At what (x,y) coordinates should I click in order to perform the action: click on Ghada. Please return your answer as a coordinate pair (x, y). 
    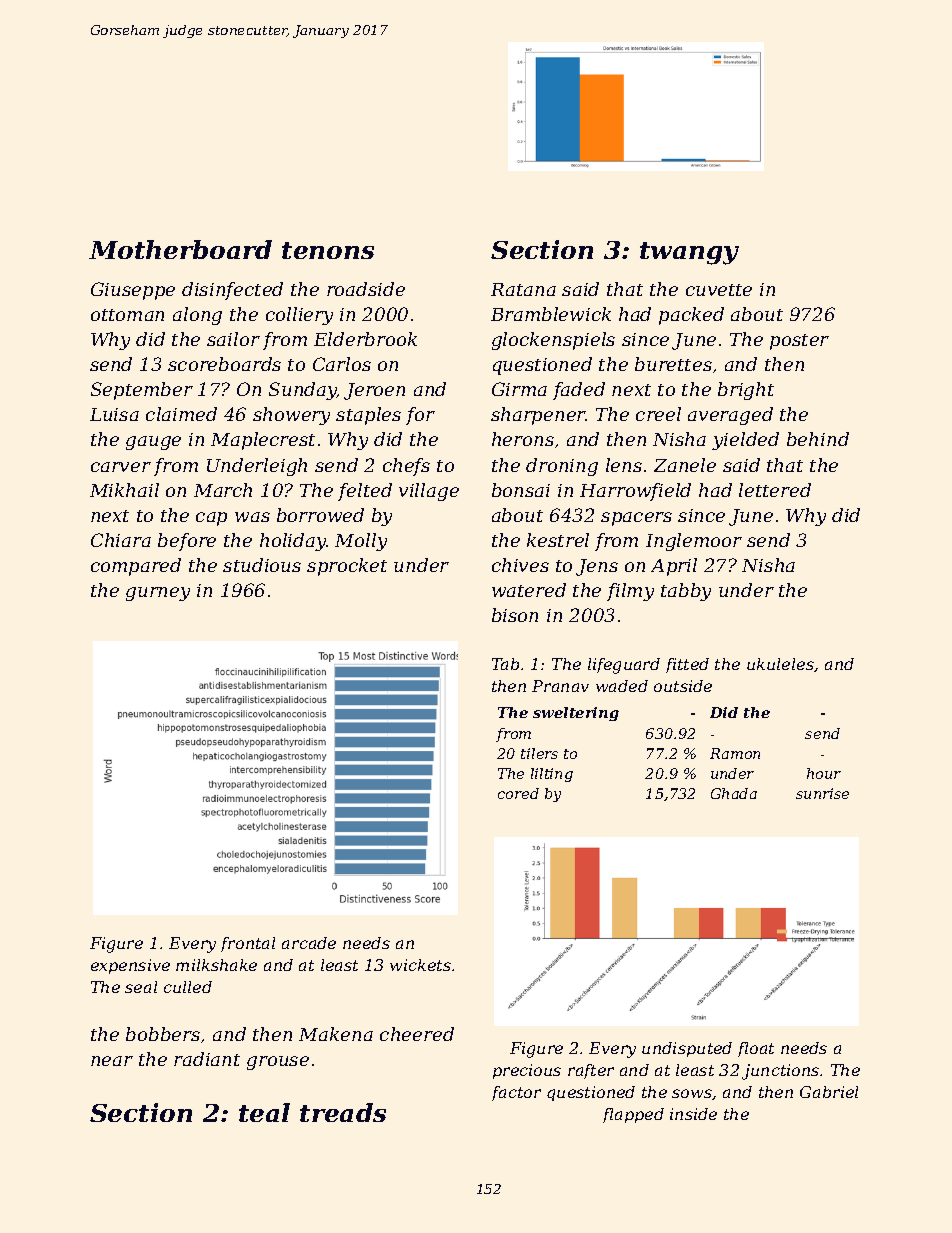
    Looking at the image, I should click on (734, 793).
